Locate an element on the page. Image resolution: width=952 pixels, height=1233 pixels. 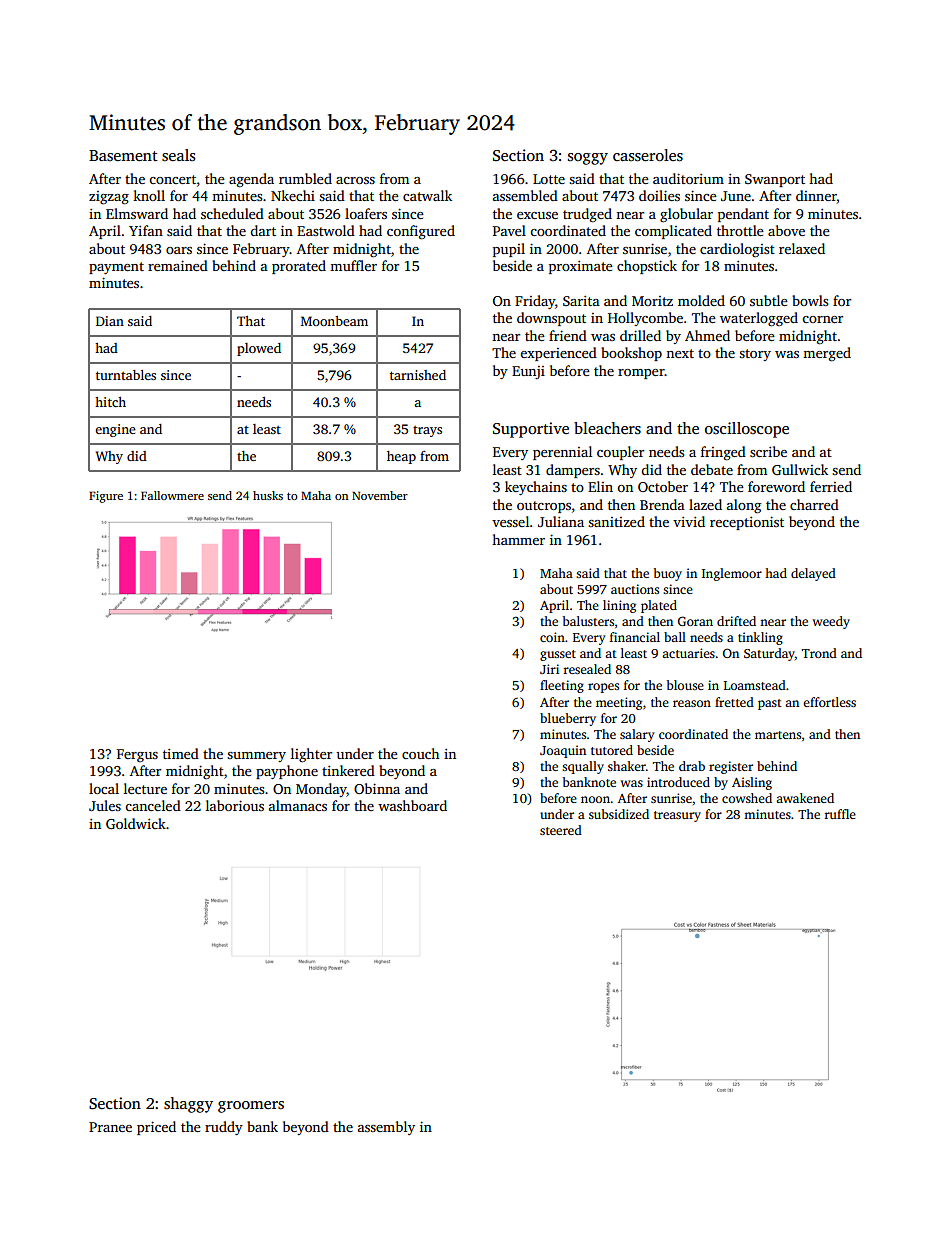
throttle is located at coordinates (740, 230).
